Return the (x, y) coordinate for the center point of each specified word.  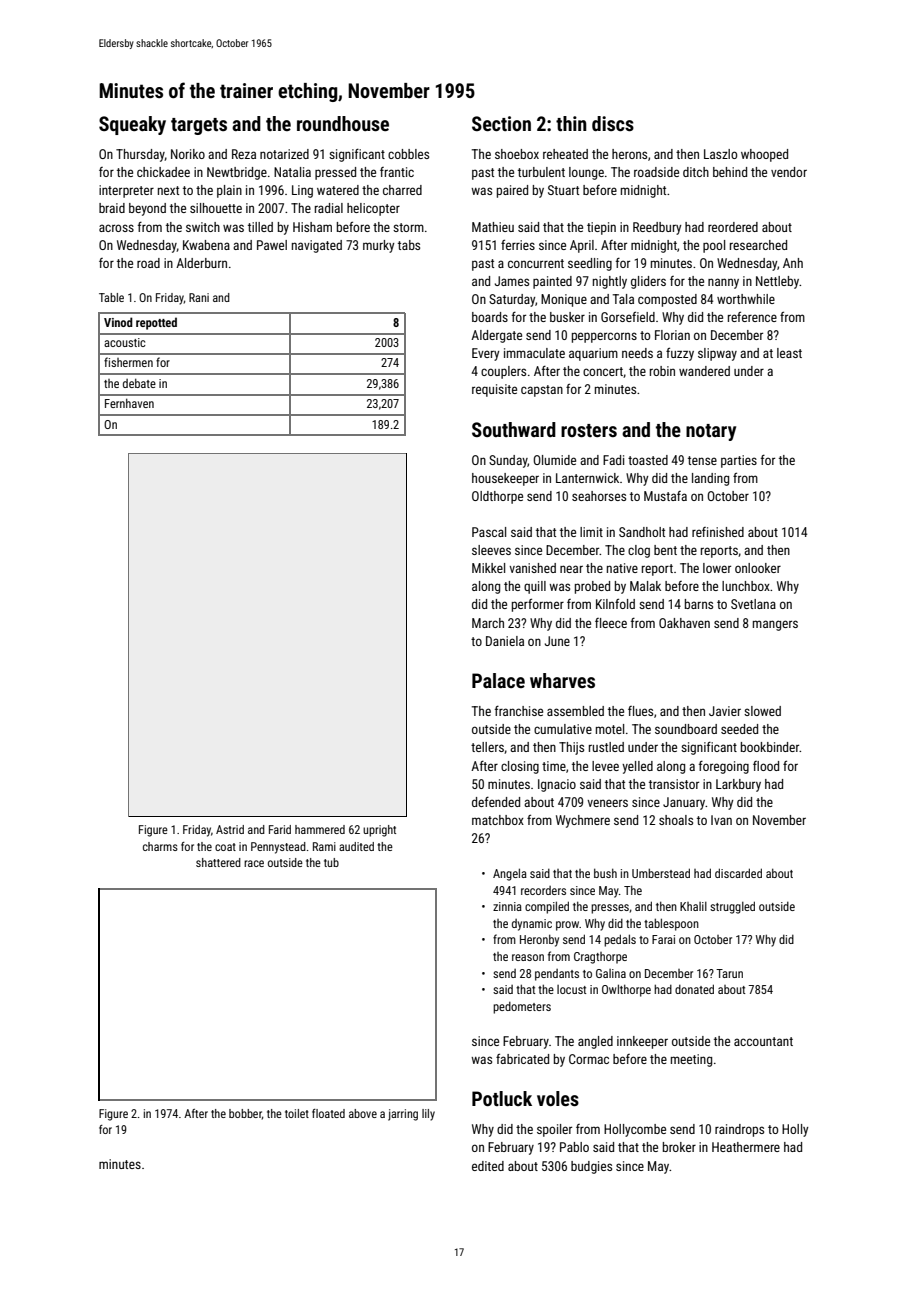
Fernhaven (129, 403)
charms (160, 846)
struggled (732, 907)
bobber (245, 1113)
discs (613, 123)
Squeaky (132, 125)
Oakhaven (684, 623)
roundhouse (343, 123)
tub (331, 862)
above (363, 1113)
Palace (498, 680)
